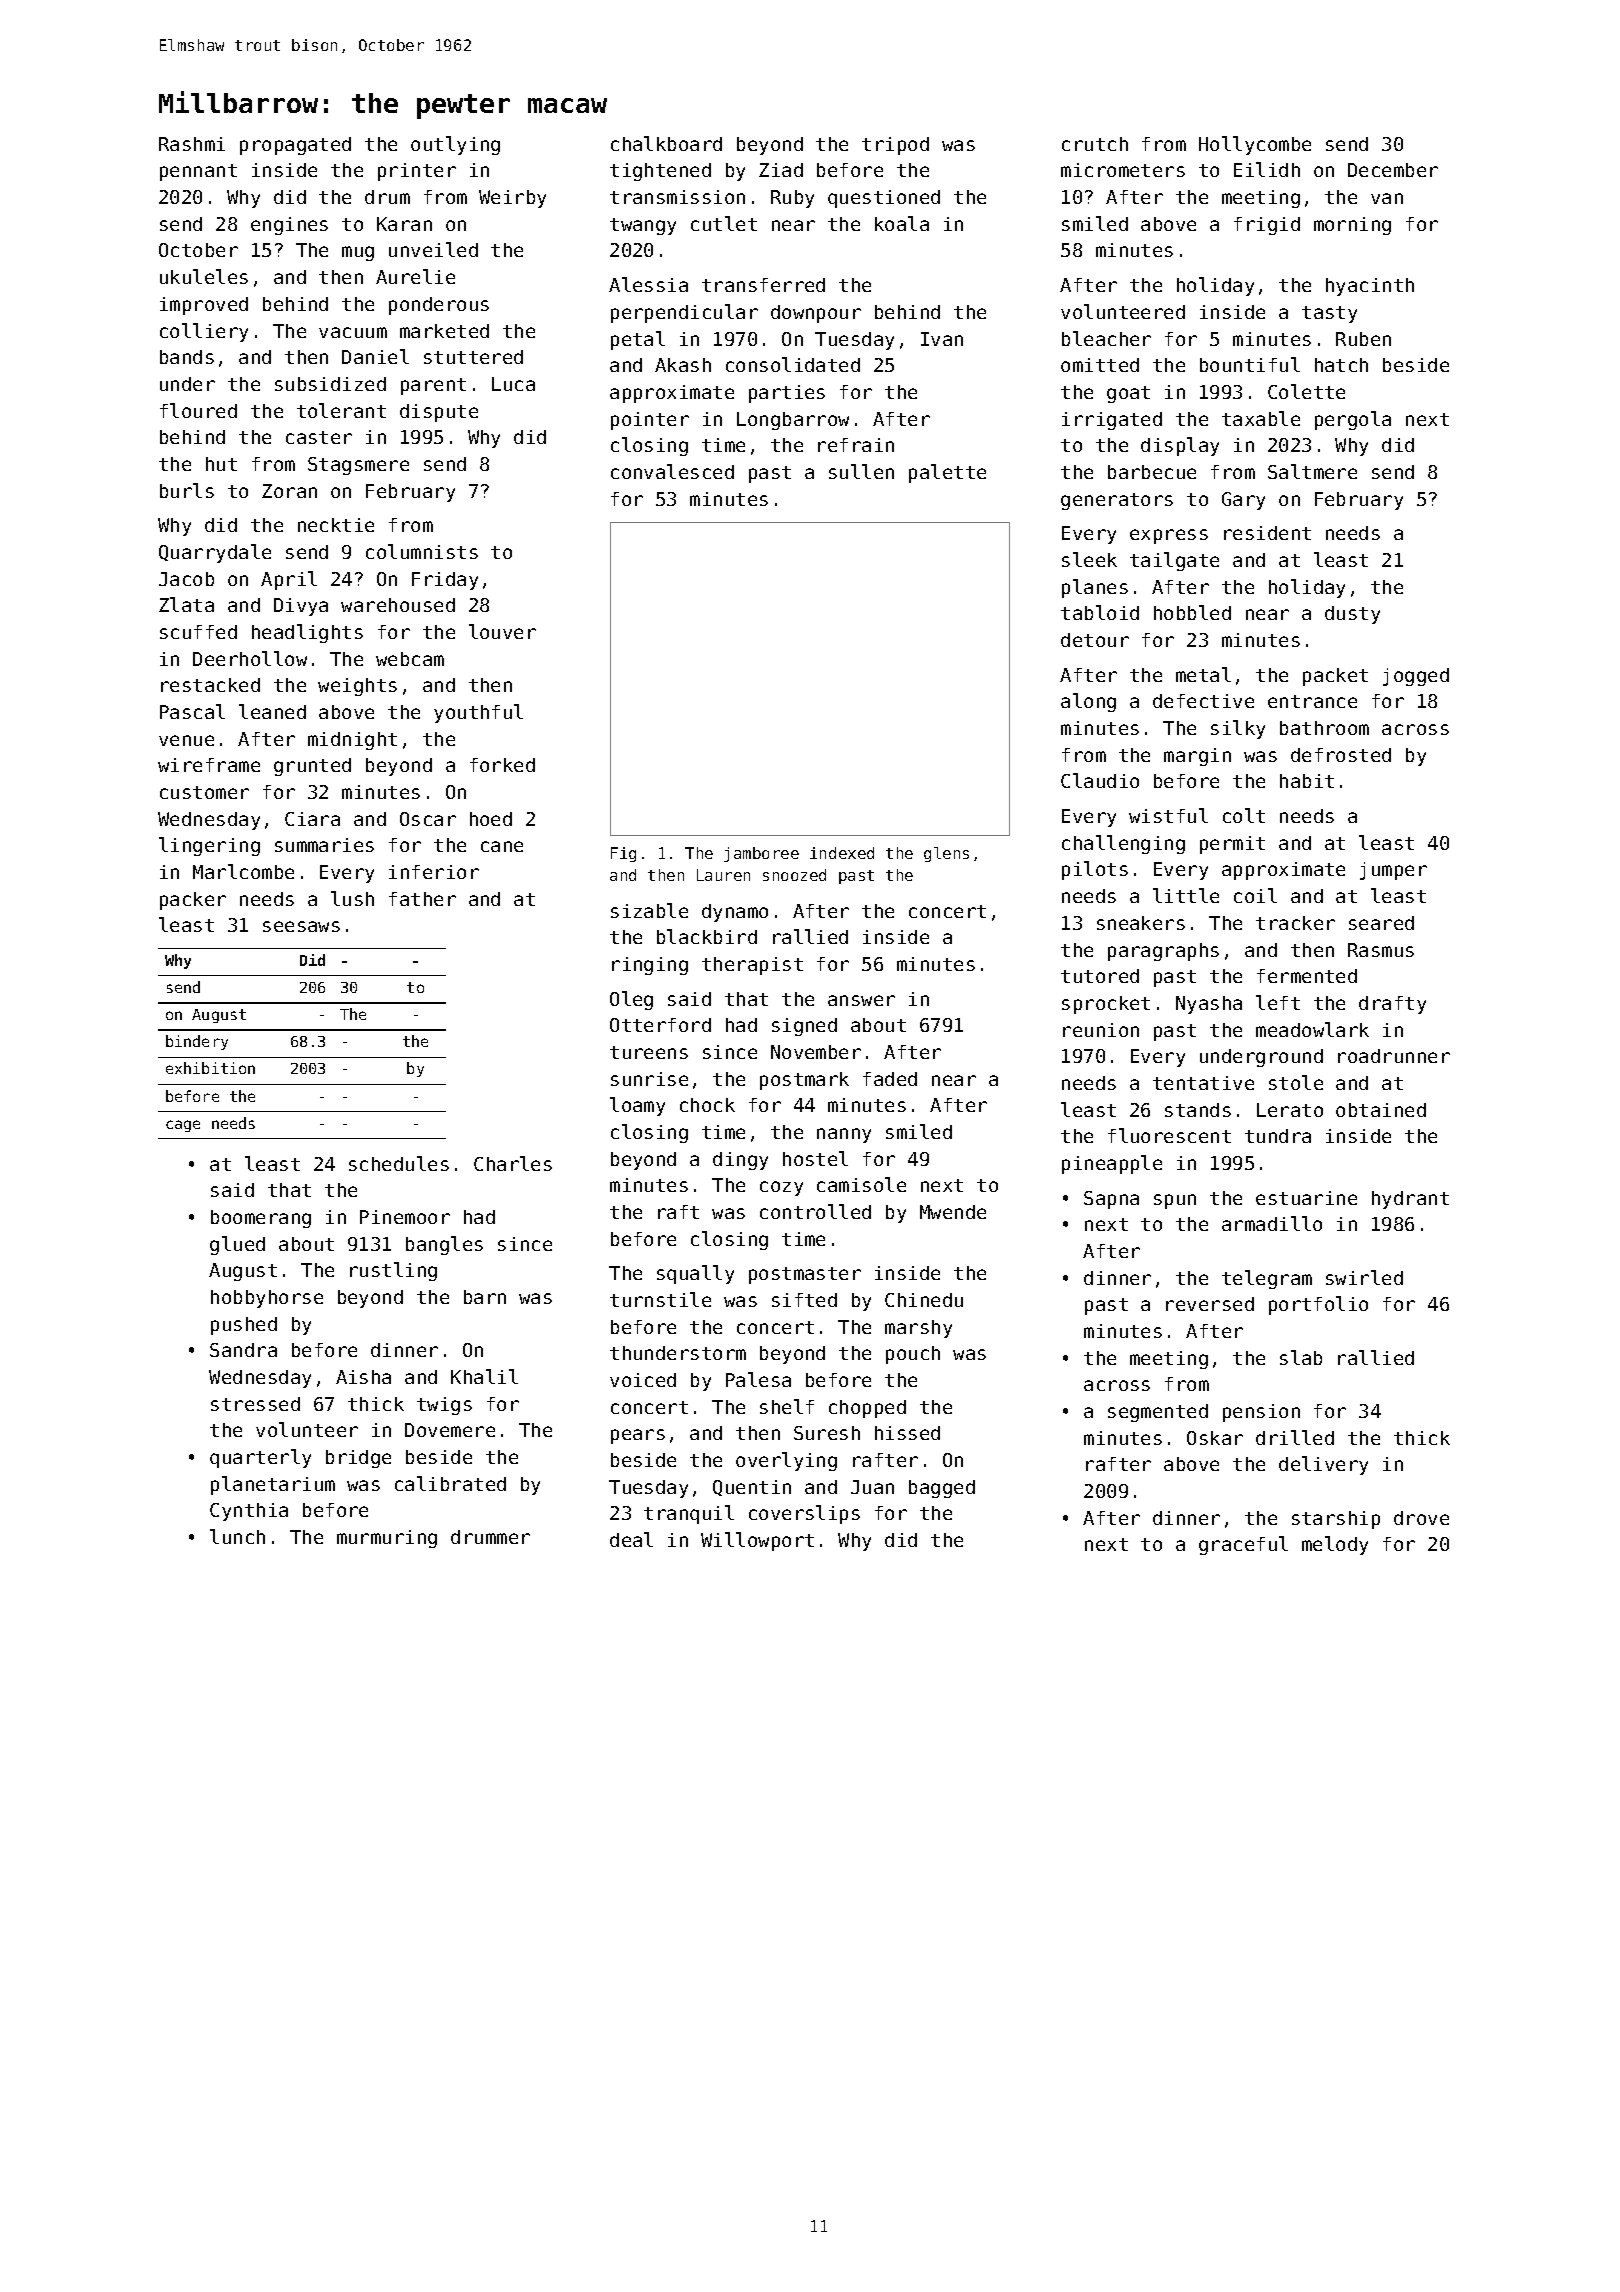  I want to click on murmuring, so click(387, 1539).
